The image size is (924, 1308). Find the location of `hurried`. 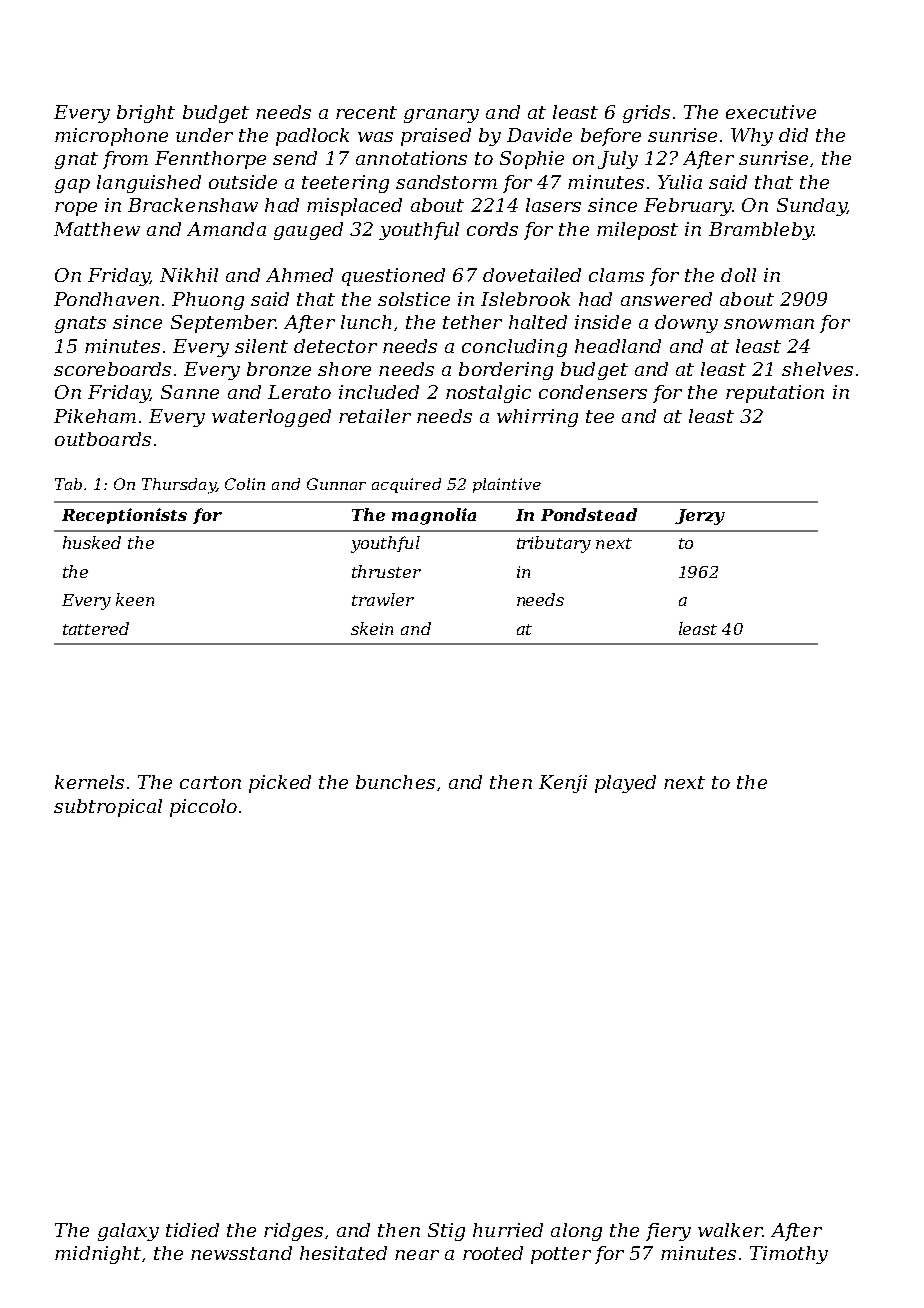

hurried is located at coordinates (508, 1230).
